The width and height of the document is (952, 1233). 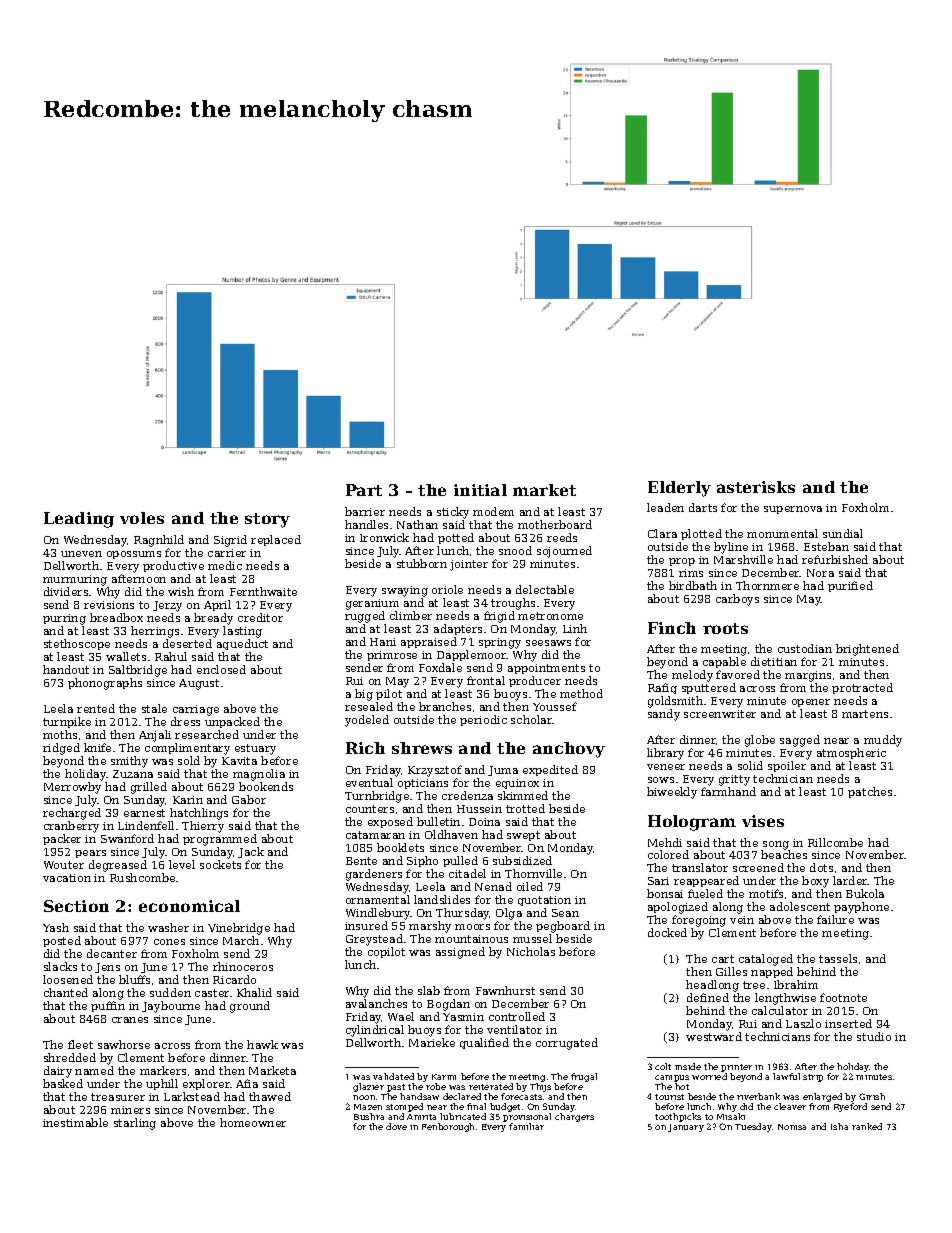 What do you see at coordinates (679, 489) in the document?
I see `Elderly` at bounding box center [679, 489].
